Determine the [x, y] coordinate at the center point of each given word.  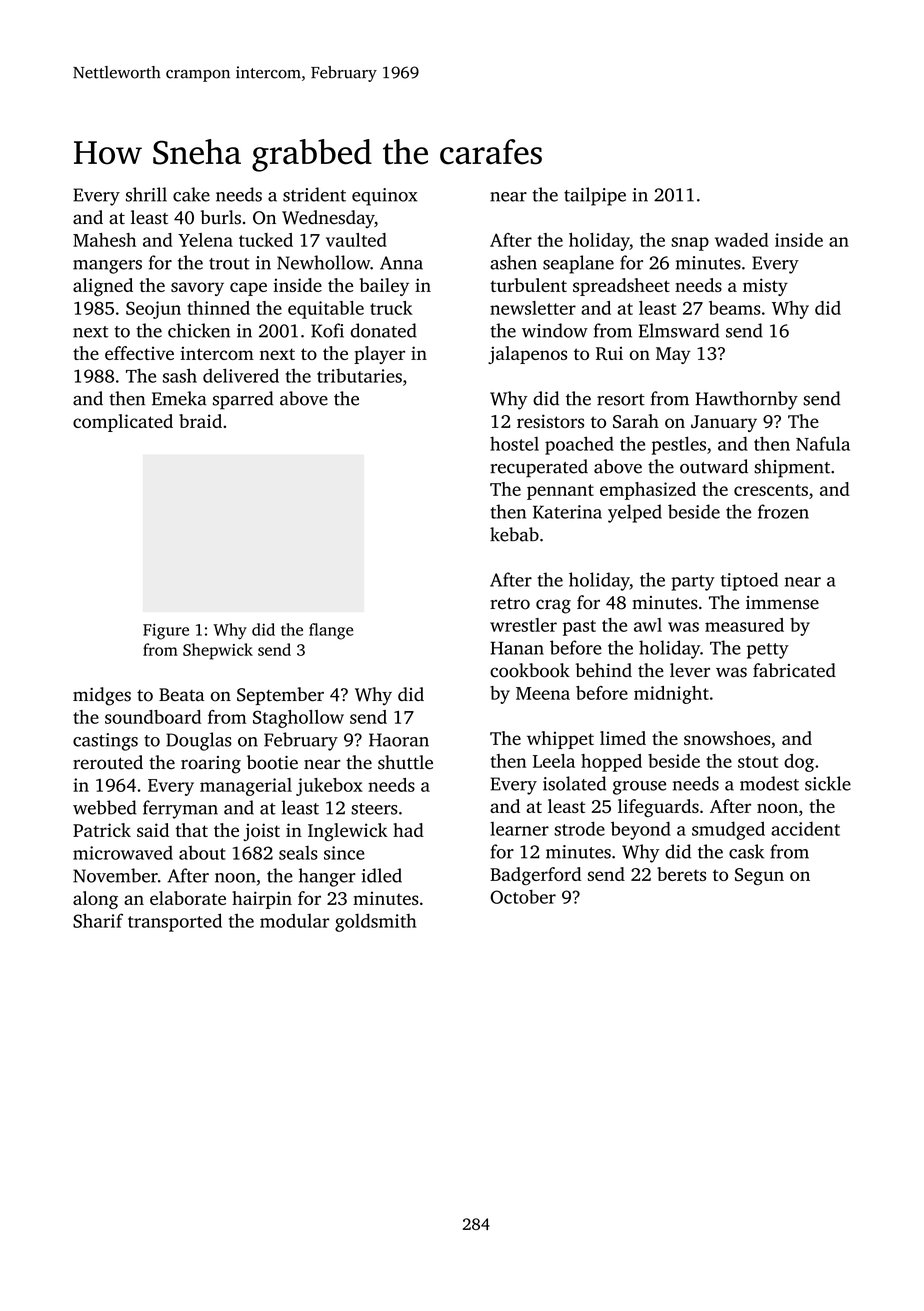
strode [579, 828]
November [115, 875]
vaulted [356, 240]
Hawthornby [746, 400]
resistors [550, 421]
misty [765, 287]
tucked [266, 240]
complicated [123, 423]
